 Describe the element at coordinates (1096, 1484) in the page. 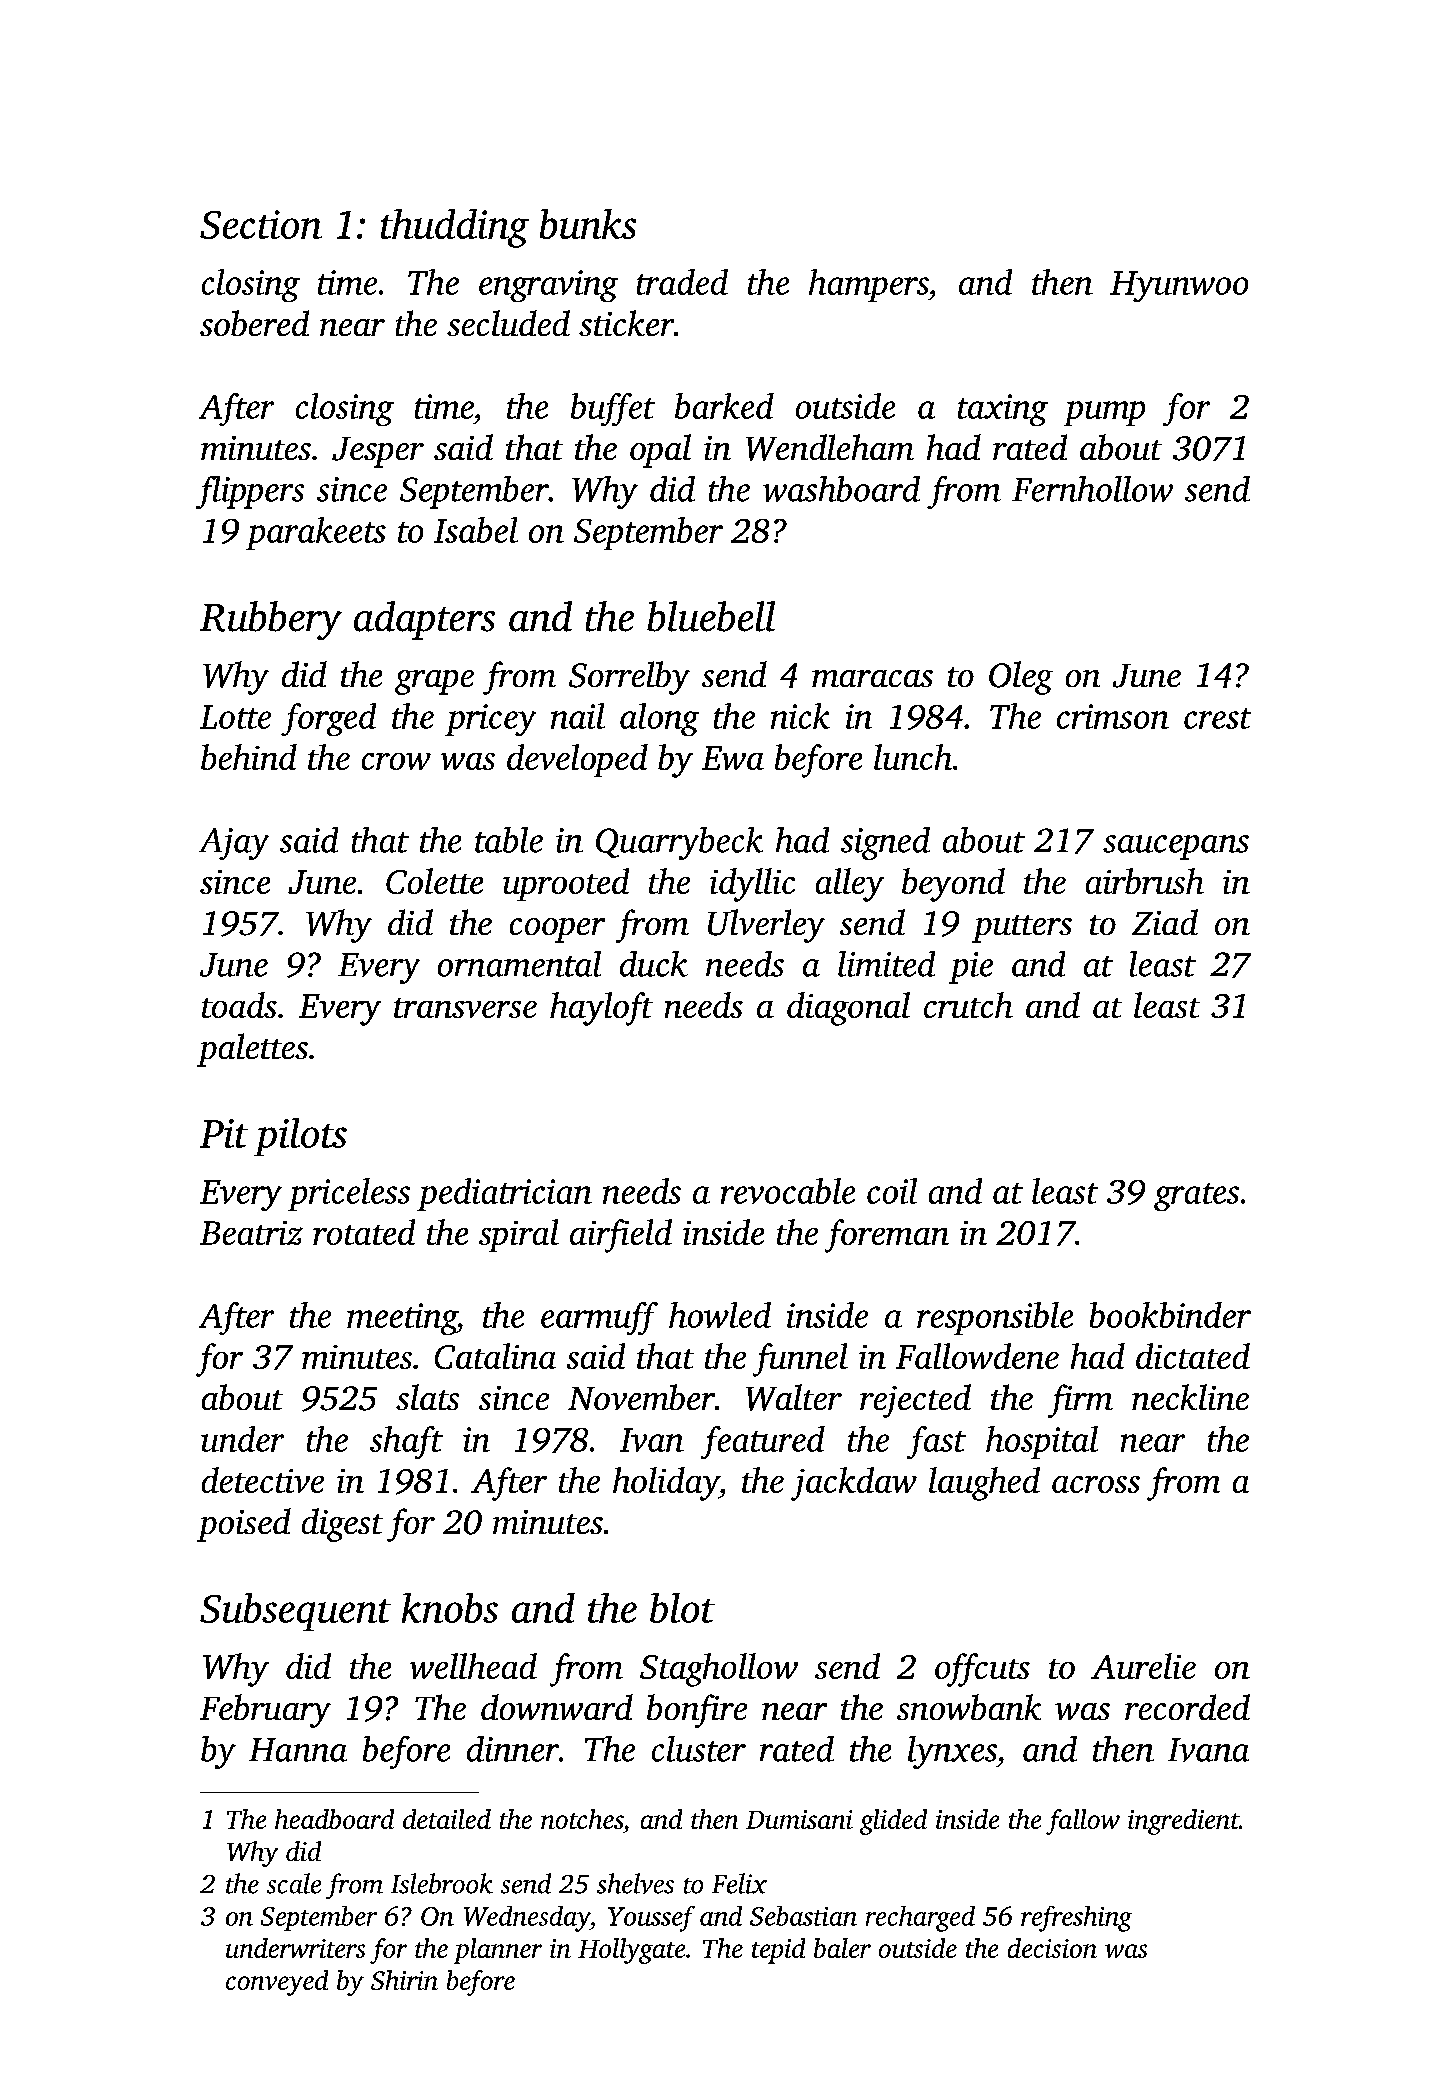

I see `across` at that location.
